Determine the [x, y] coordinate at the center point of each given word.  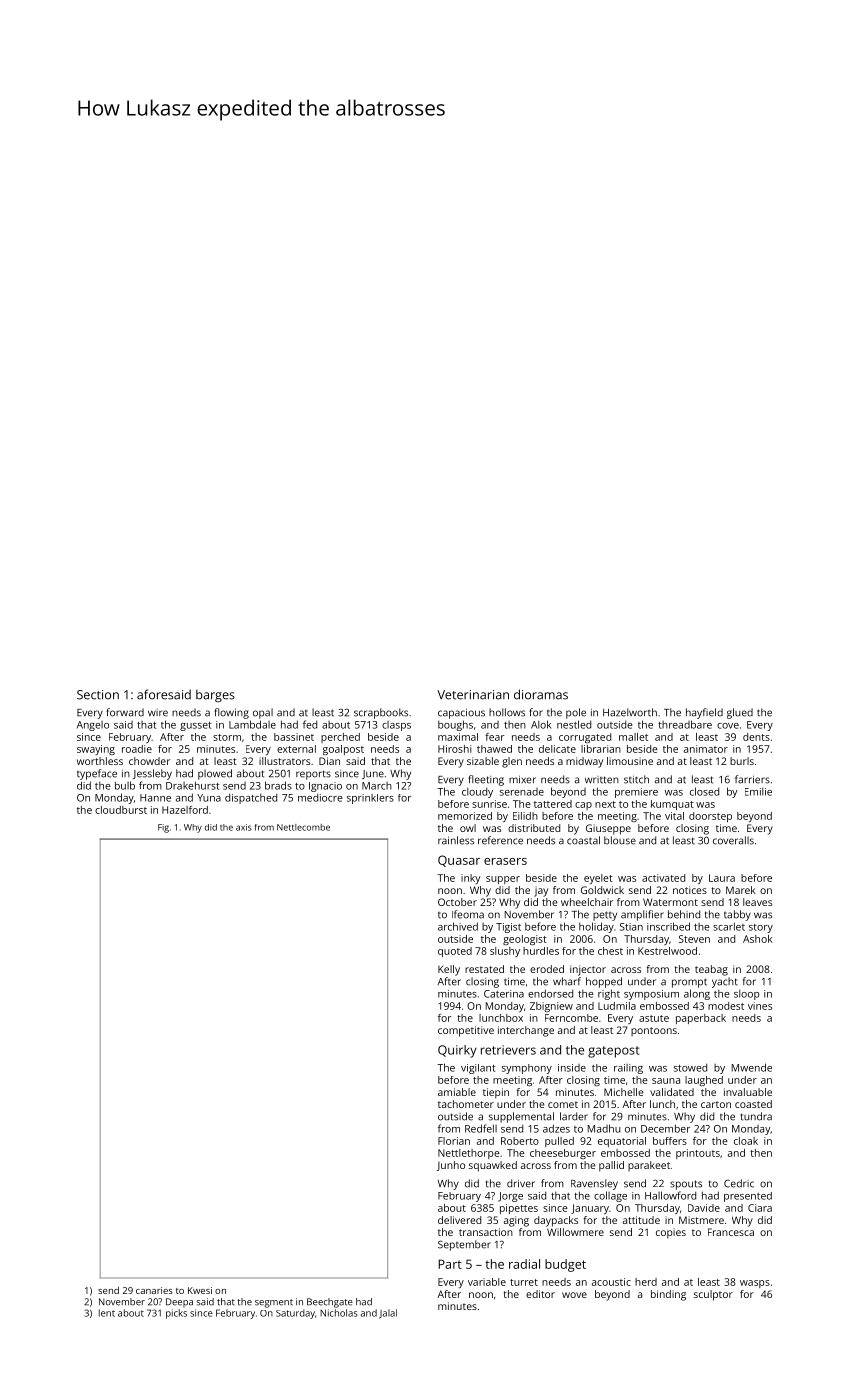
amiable [457, 1092]
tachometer [466, 1104]
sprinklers [370, 799]
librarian [601, 749]
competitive [466, 1031]
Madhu [604, 1128]
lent [107, 1313]
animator [706, 749]
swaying [96, 750]
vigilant [478, 1069]
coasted [753, 1104]
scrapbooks [381, 713]
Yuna [209, 798]
